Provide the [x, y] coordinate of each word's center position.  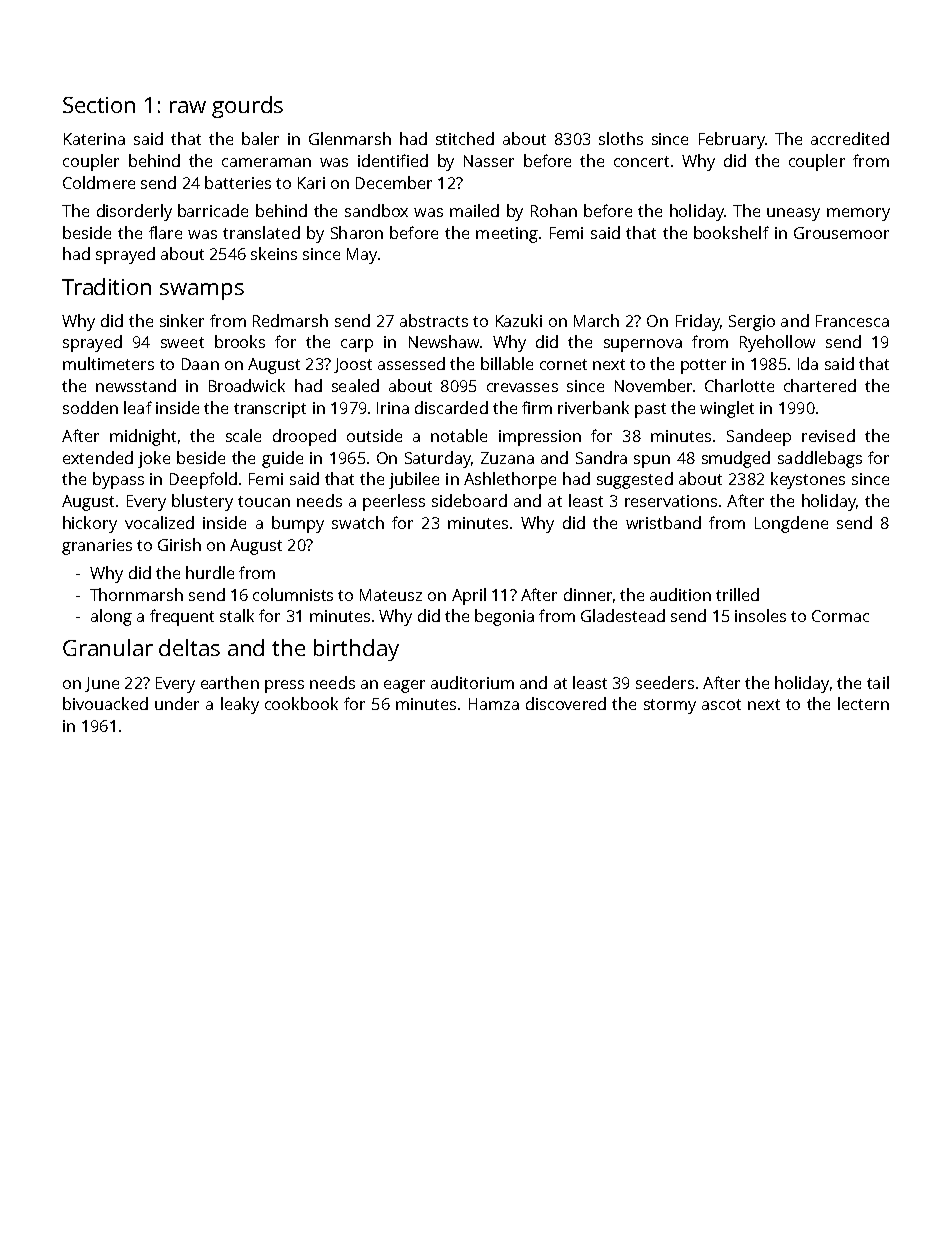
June [102, 684]
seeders [665, 682]
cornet [563, 364]
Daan [200, 364]
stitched [465, 138]
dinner [588, 594]
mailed [474, 210]
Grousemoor [841, 233]
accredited [850, 138]
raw [188, 107]
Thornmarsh [136, 594]
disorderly [134, 212]
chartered [820, 385]
